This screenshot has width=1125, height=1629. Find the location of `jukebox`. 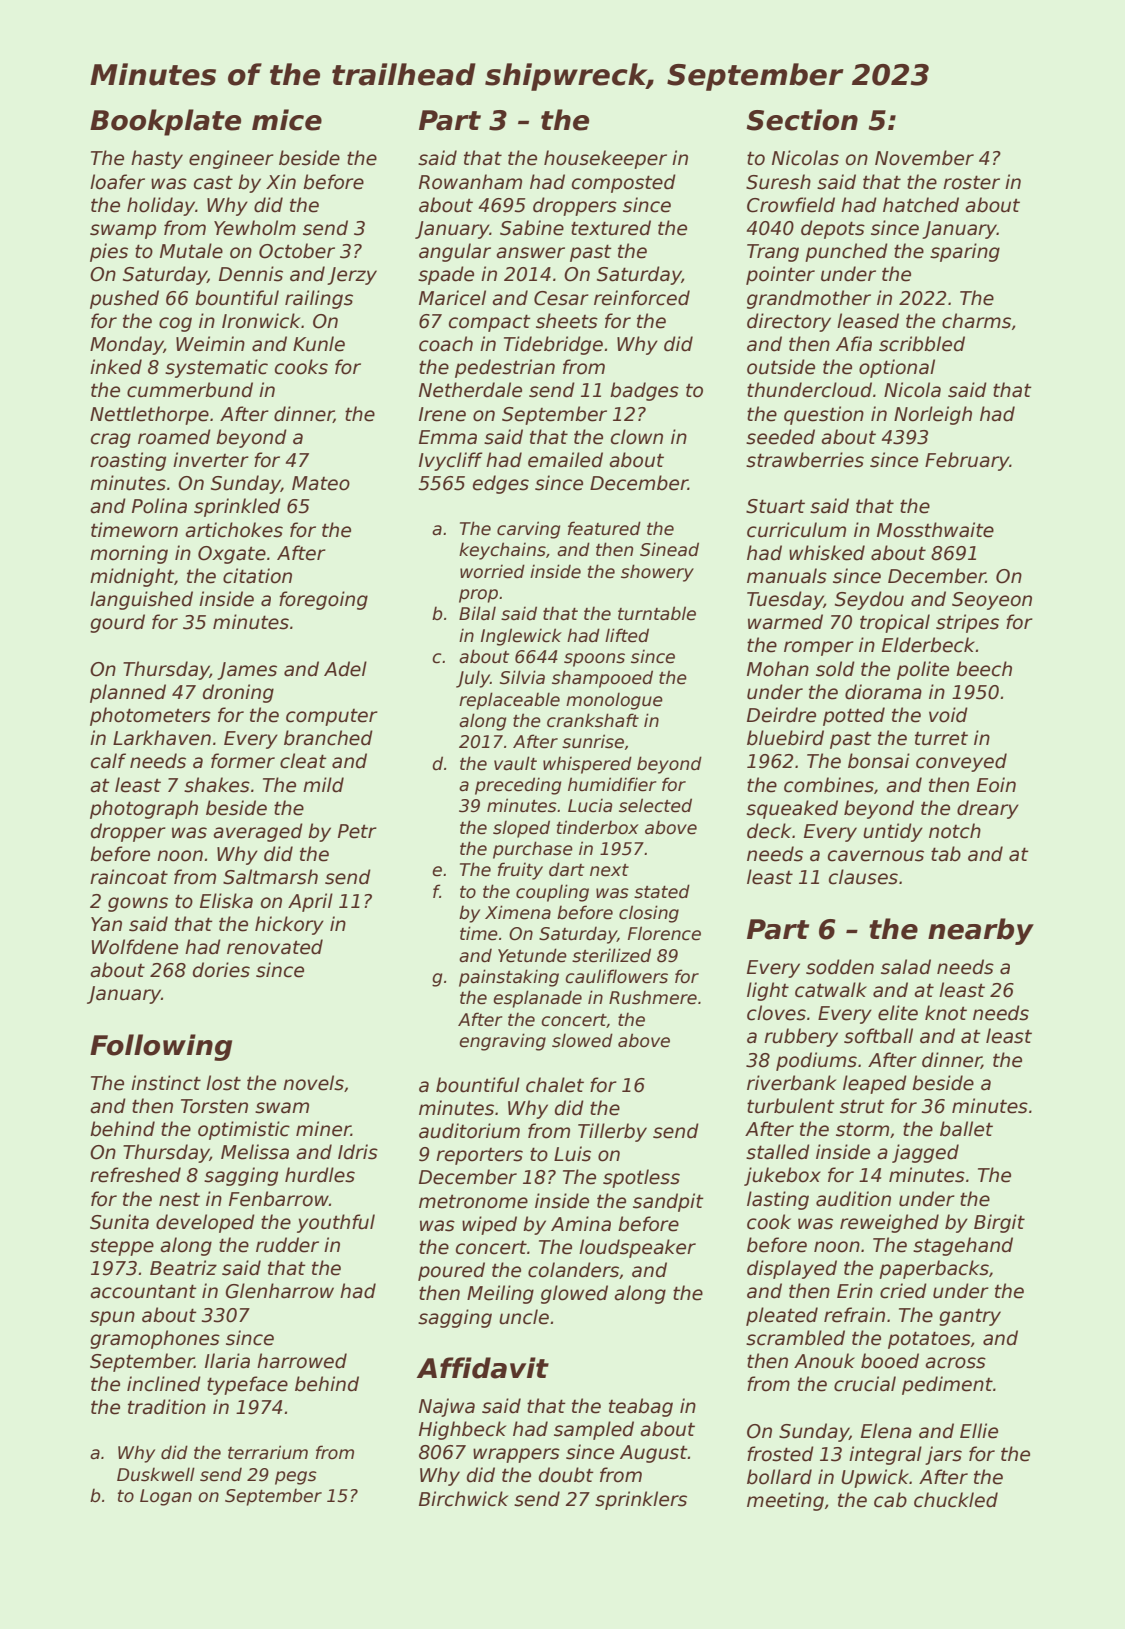

jukebox is located at coordinates (782, 1176).
